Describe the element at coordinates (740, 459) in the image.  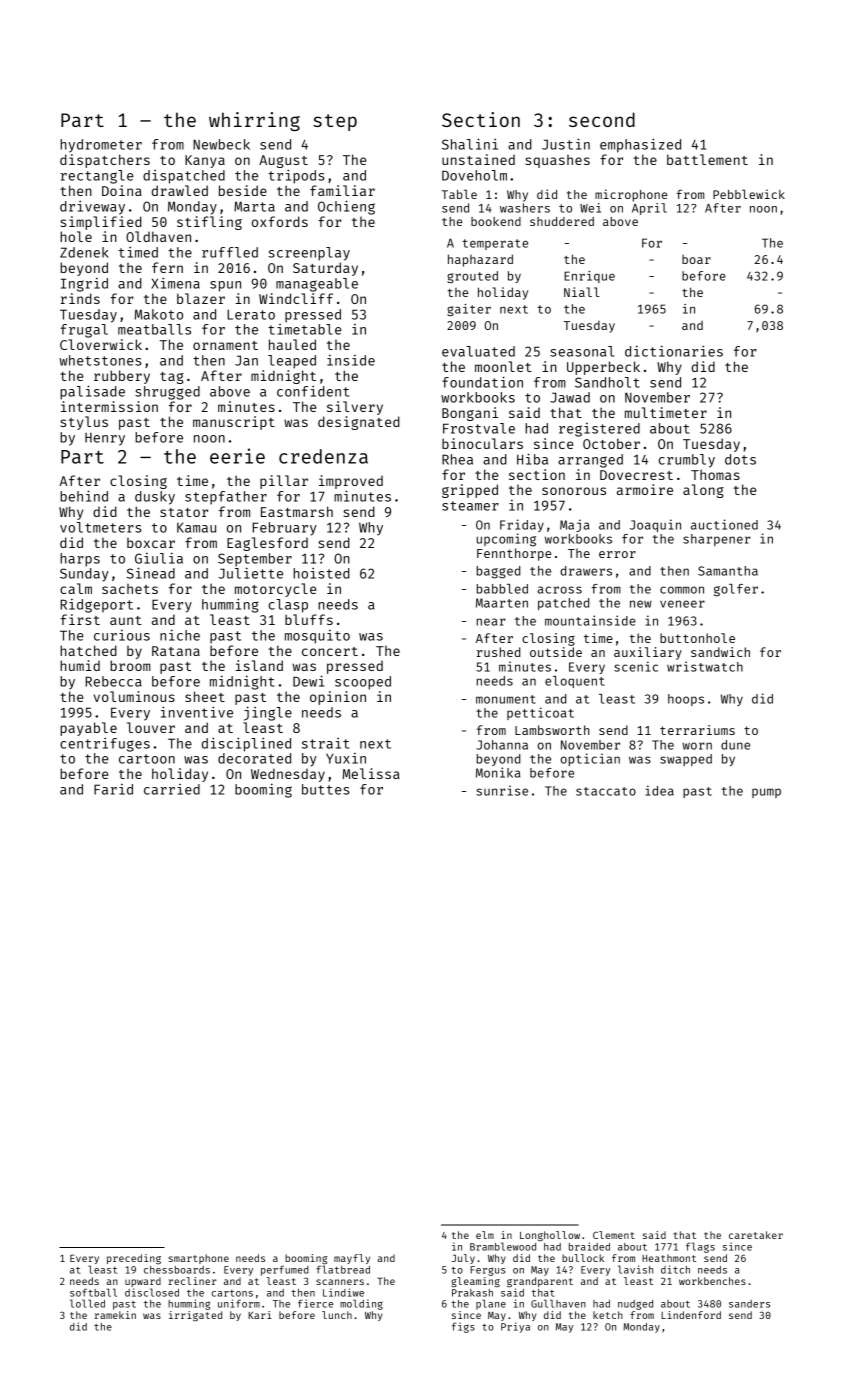
I see `dots` at that location.
